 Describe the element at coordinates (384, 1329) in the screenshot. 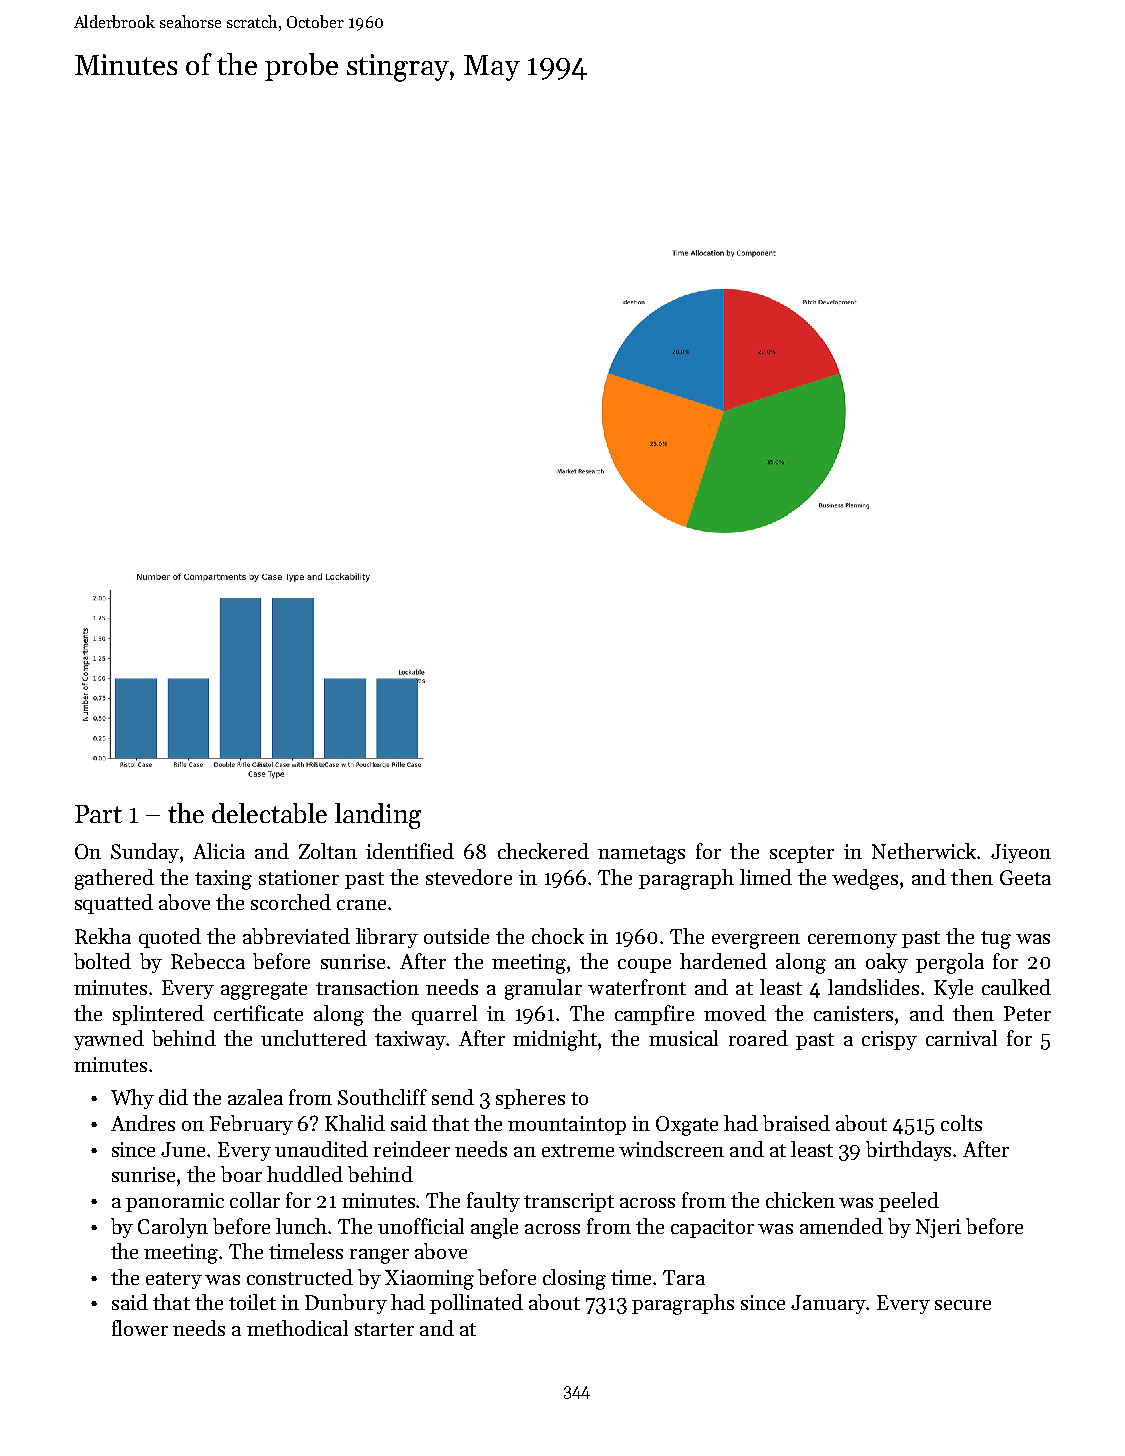

I see `starter` at that location.
